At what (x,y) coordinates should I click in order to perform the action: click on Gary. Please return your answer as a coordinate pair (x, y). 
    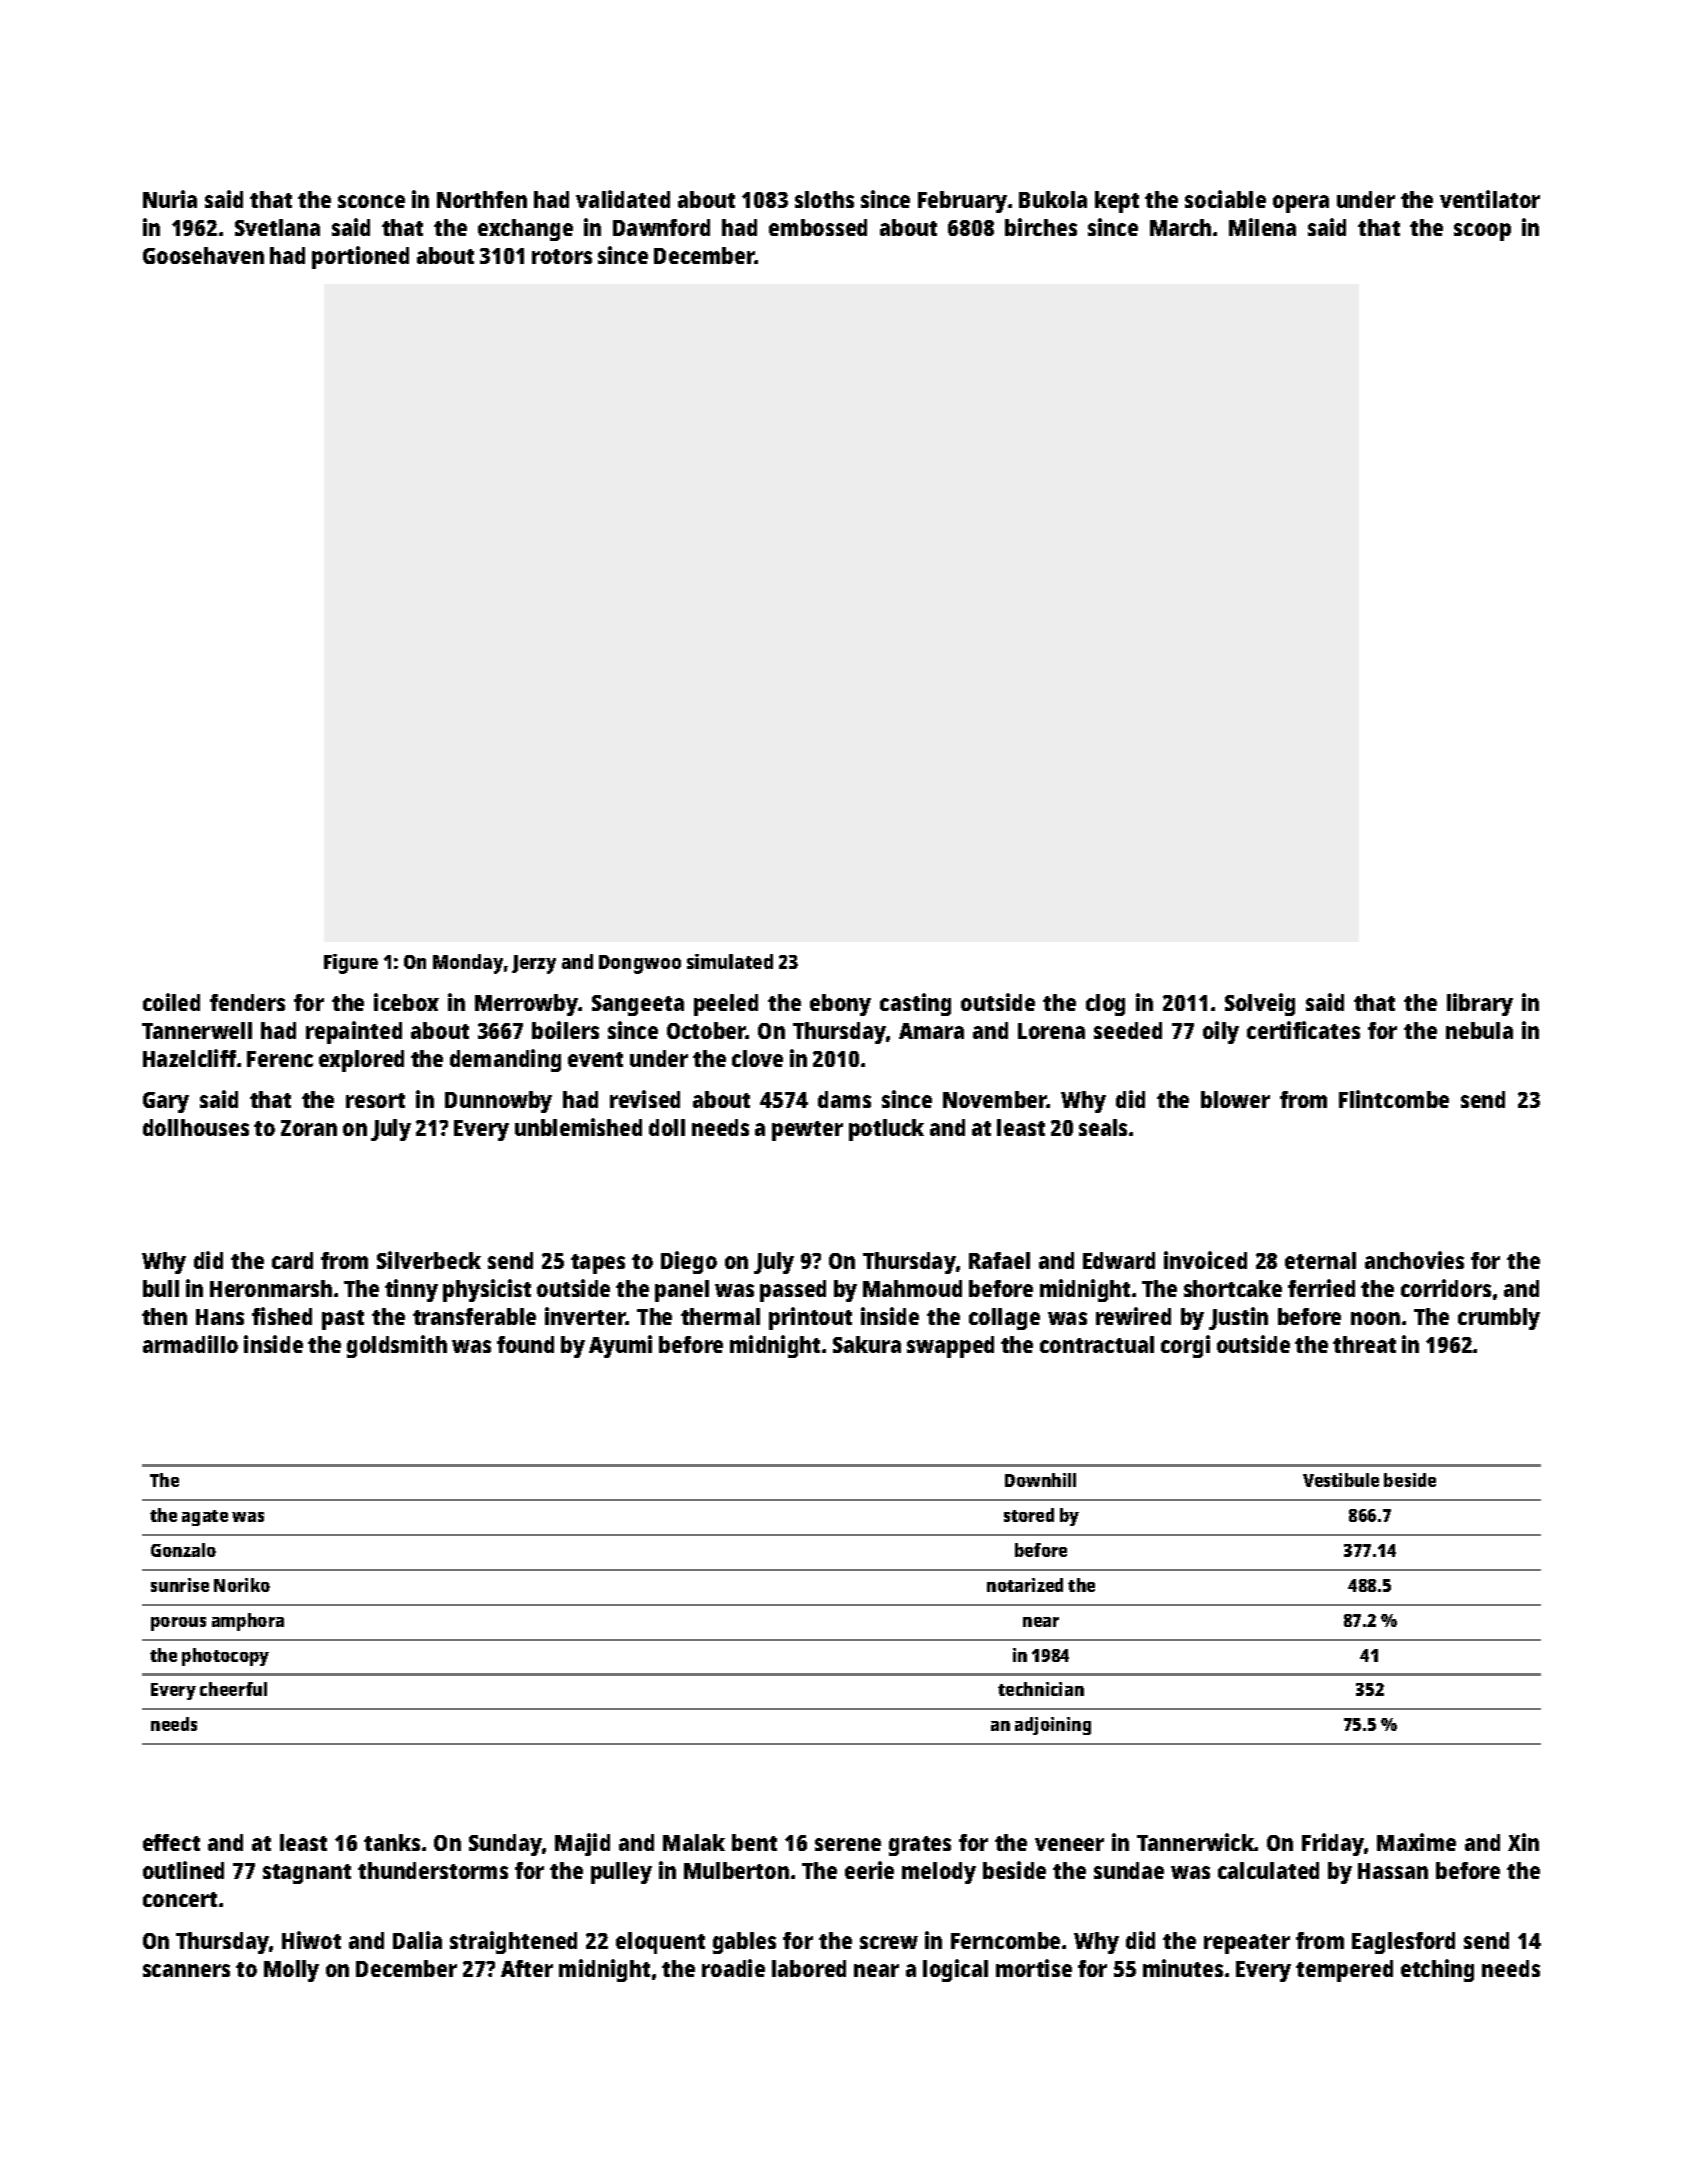
    Looking at the image, I should click on (166, 1102).
